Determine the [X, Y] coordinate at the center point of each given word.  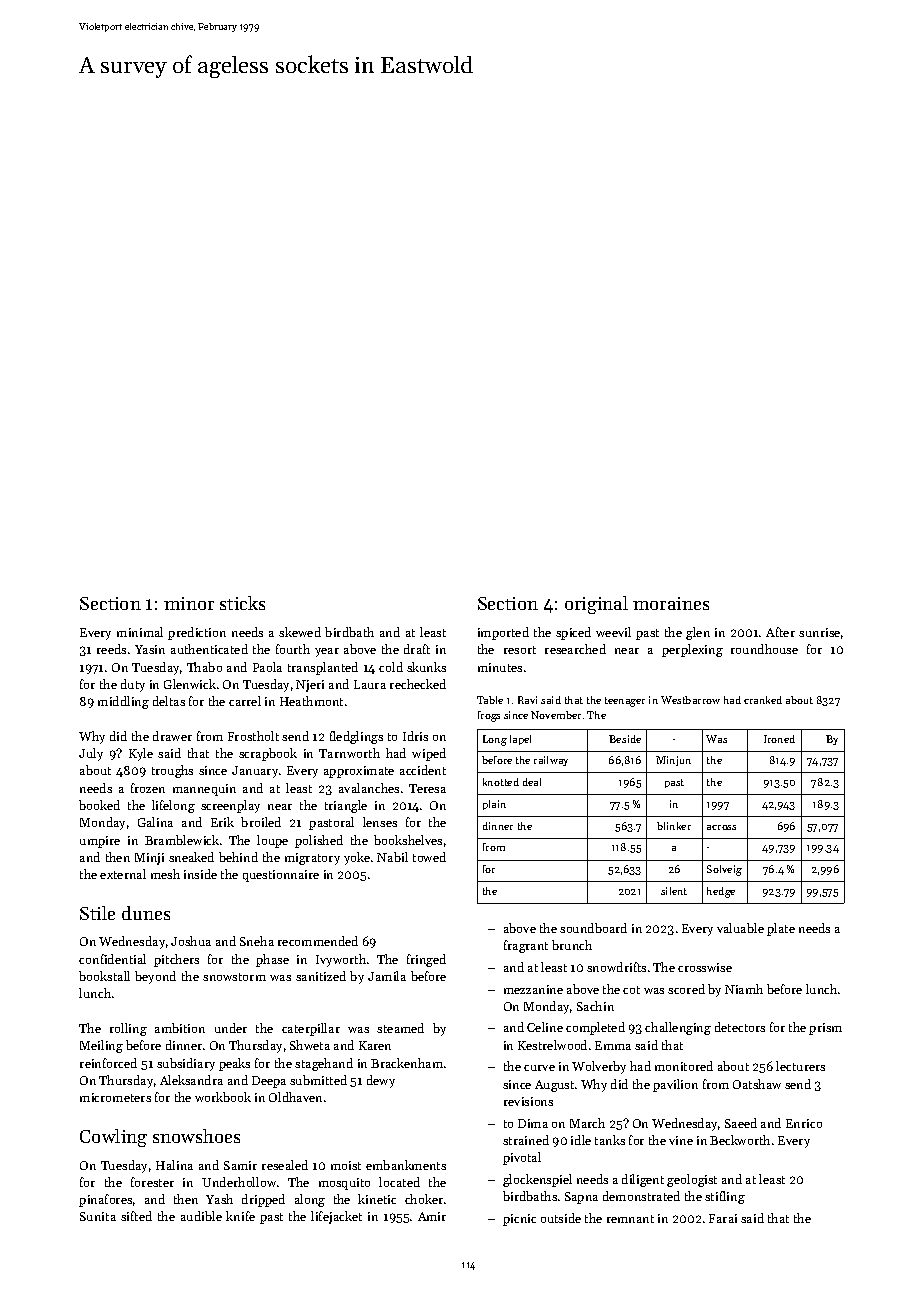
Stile [97, 913]
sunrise [819, 632]
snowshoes [196, 1136]
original [596, 605]
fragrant [526, 946]
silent [674, 891]
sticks [242, 603]
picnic [519, 1220]
